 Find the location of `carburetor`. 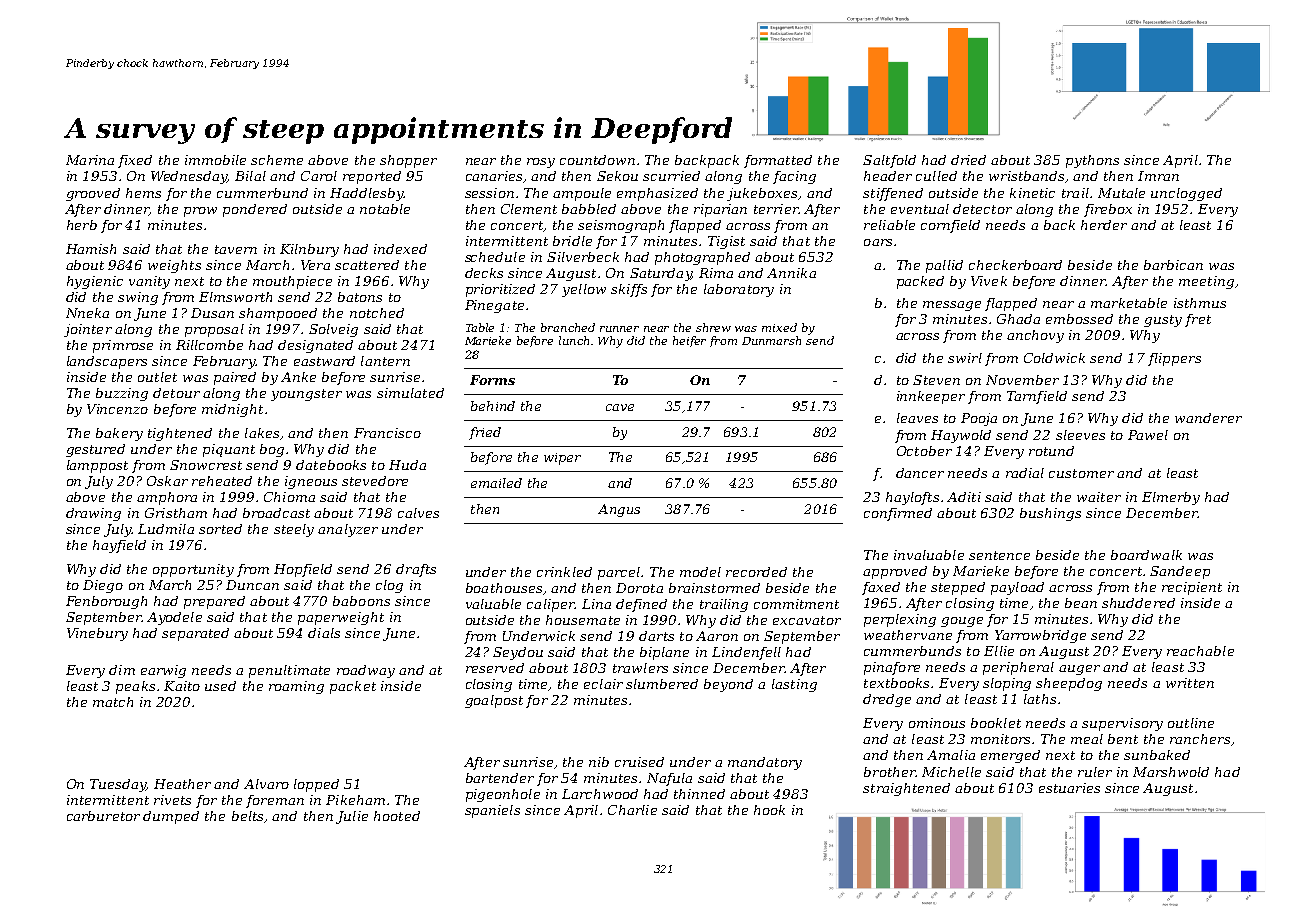

carburetor is located at coordinates (103, 816).
